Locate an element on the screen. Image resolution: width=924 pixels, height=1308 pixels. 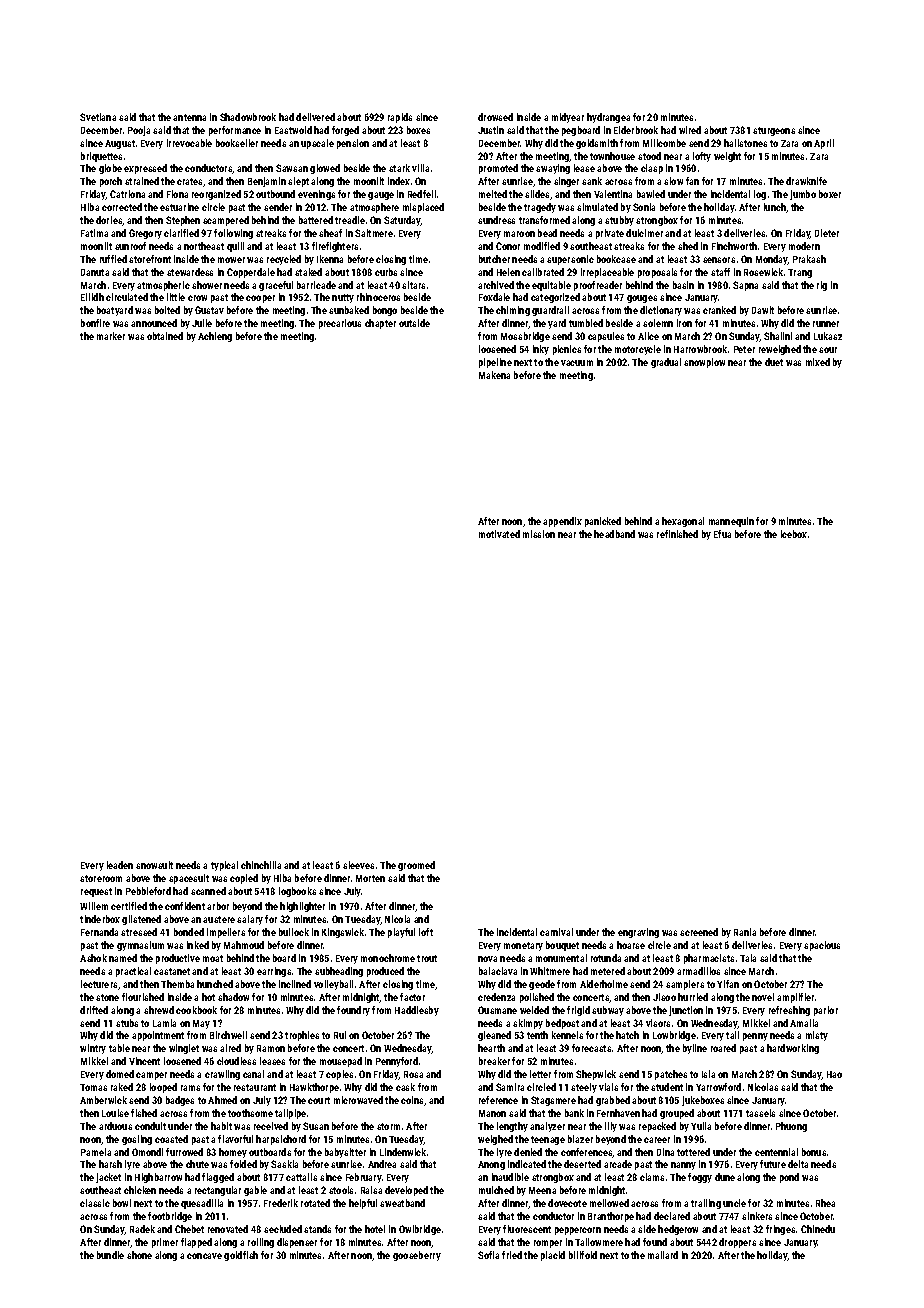
centennial is located at coordinates (776, 1152).
